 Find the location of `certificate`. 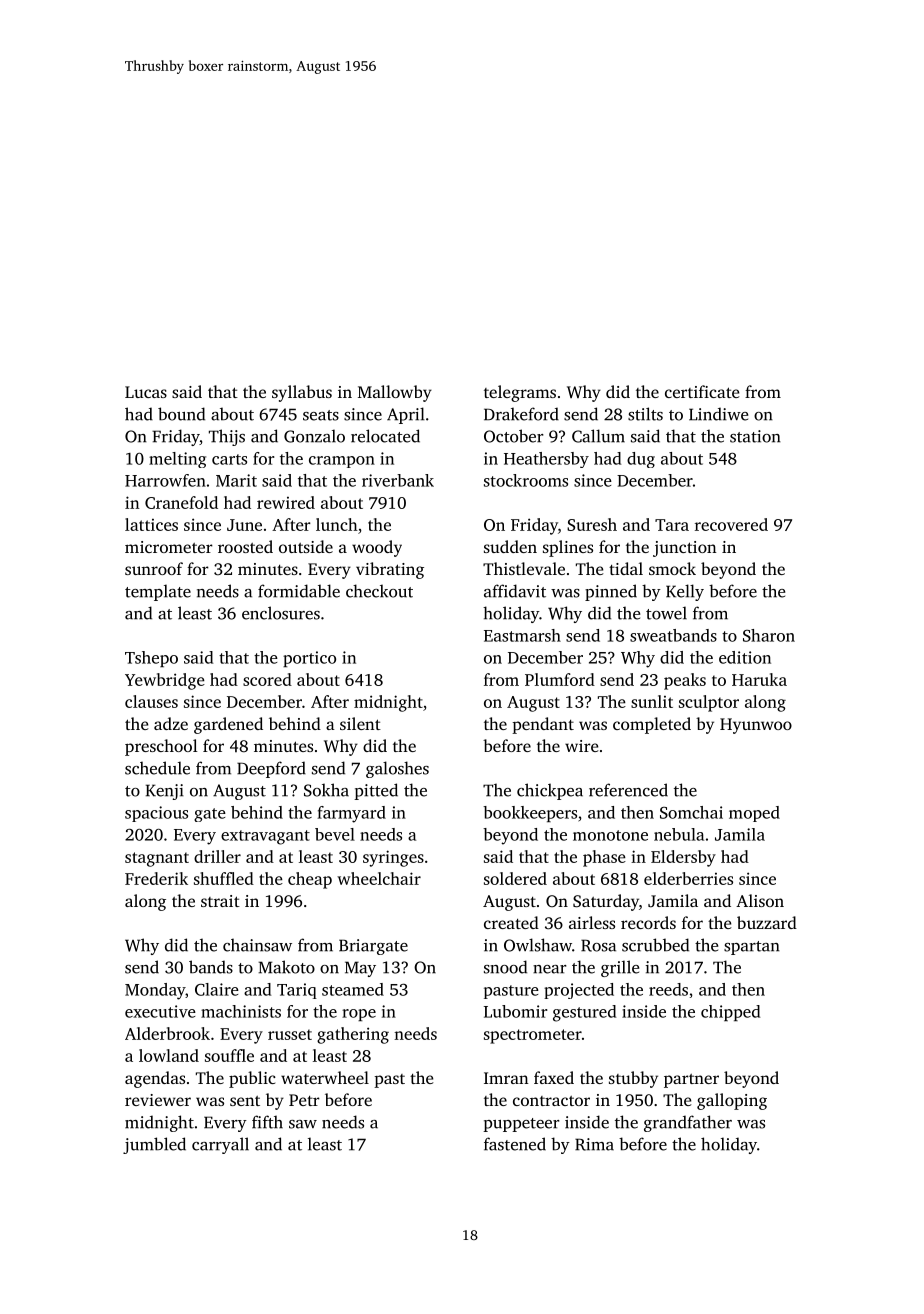

certificate is located at coordinates (702, 391).
